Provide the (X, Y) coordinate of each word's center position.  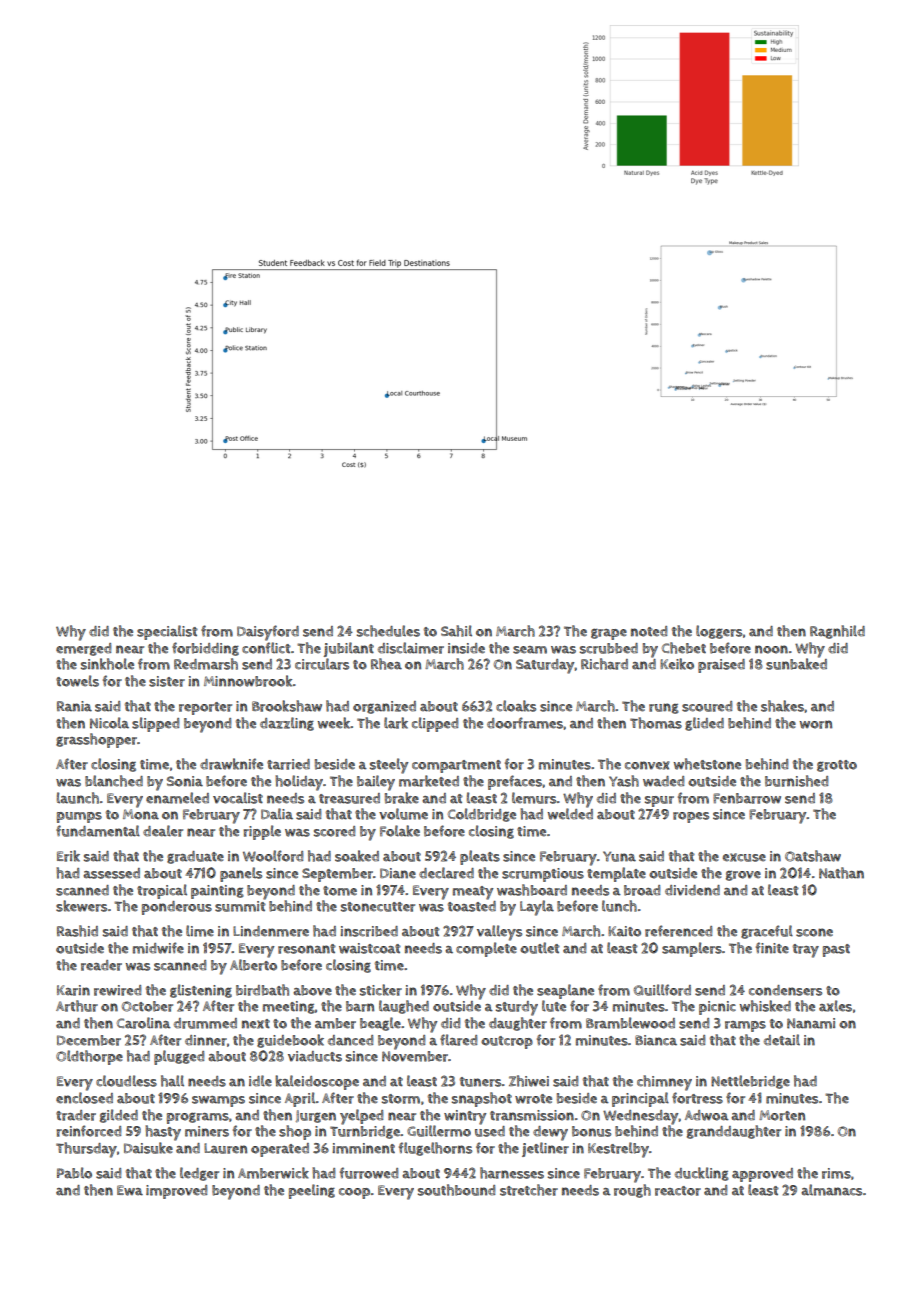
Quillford (662, 990)
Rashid (77, 931)
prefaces (515, 782)
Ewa (130, 1190)
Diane (398, 873)
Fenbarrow (747, 798)
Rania (74, 706)
